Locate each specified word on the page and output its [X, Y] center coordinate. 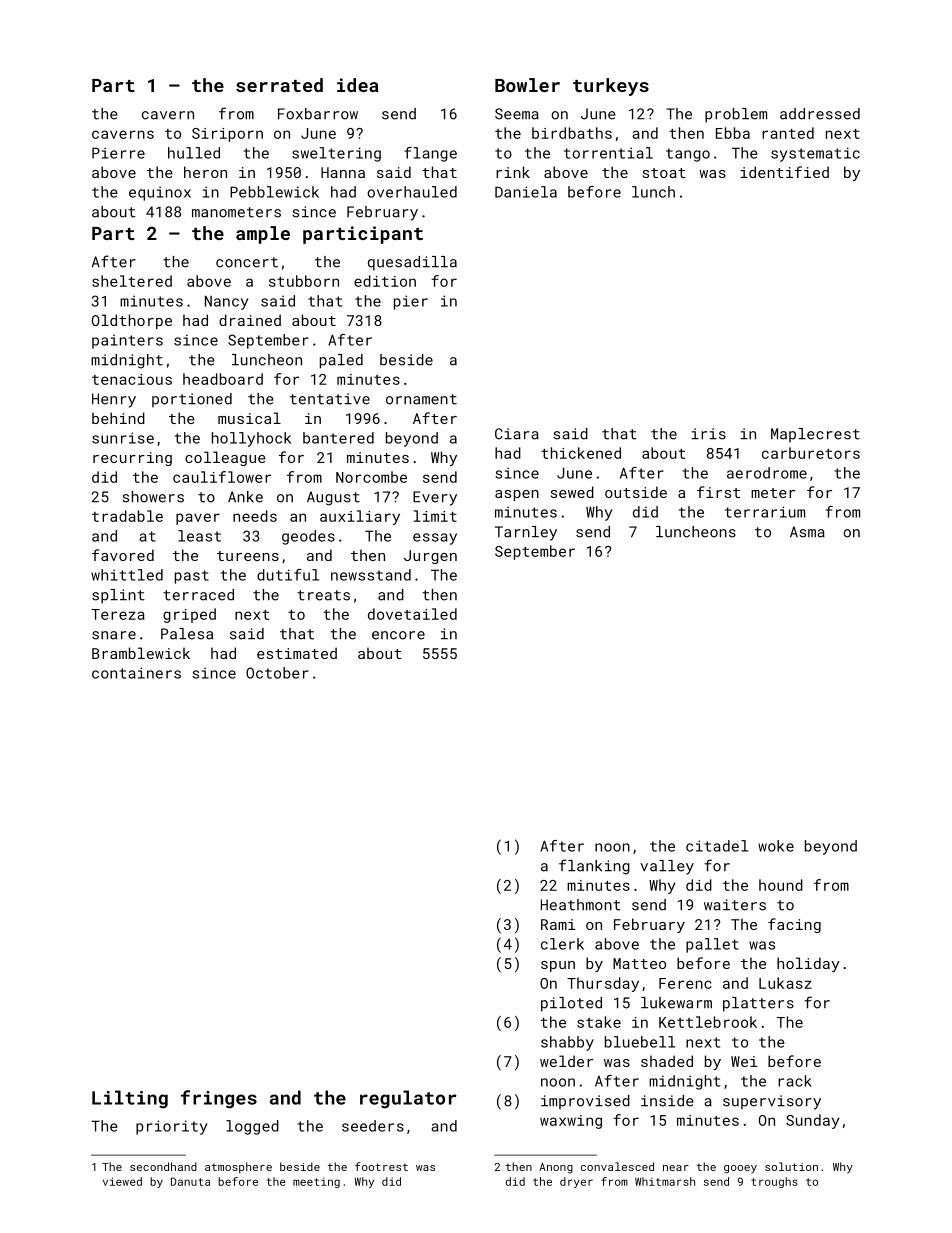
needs [255, 516]
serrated [279, 85]
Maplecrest [815, 435]
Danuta [190, 1181]
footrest [381, 1166]
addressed [820, 114]
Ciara [517, 434]
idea [358, 85]
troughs [774, 1182]
